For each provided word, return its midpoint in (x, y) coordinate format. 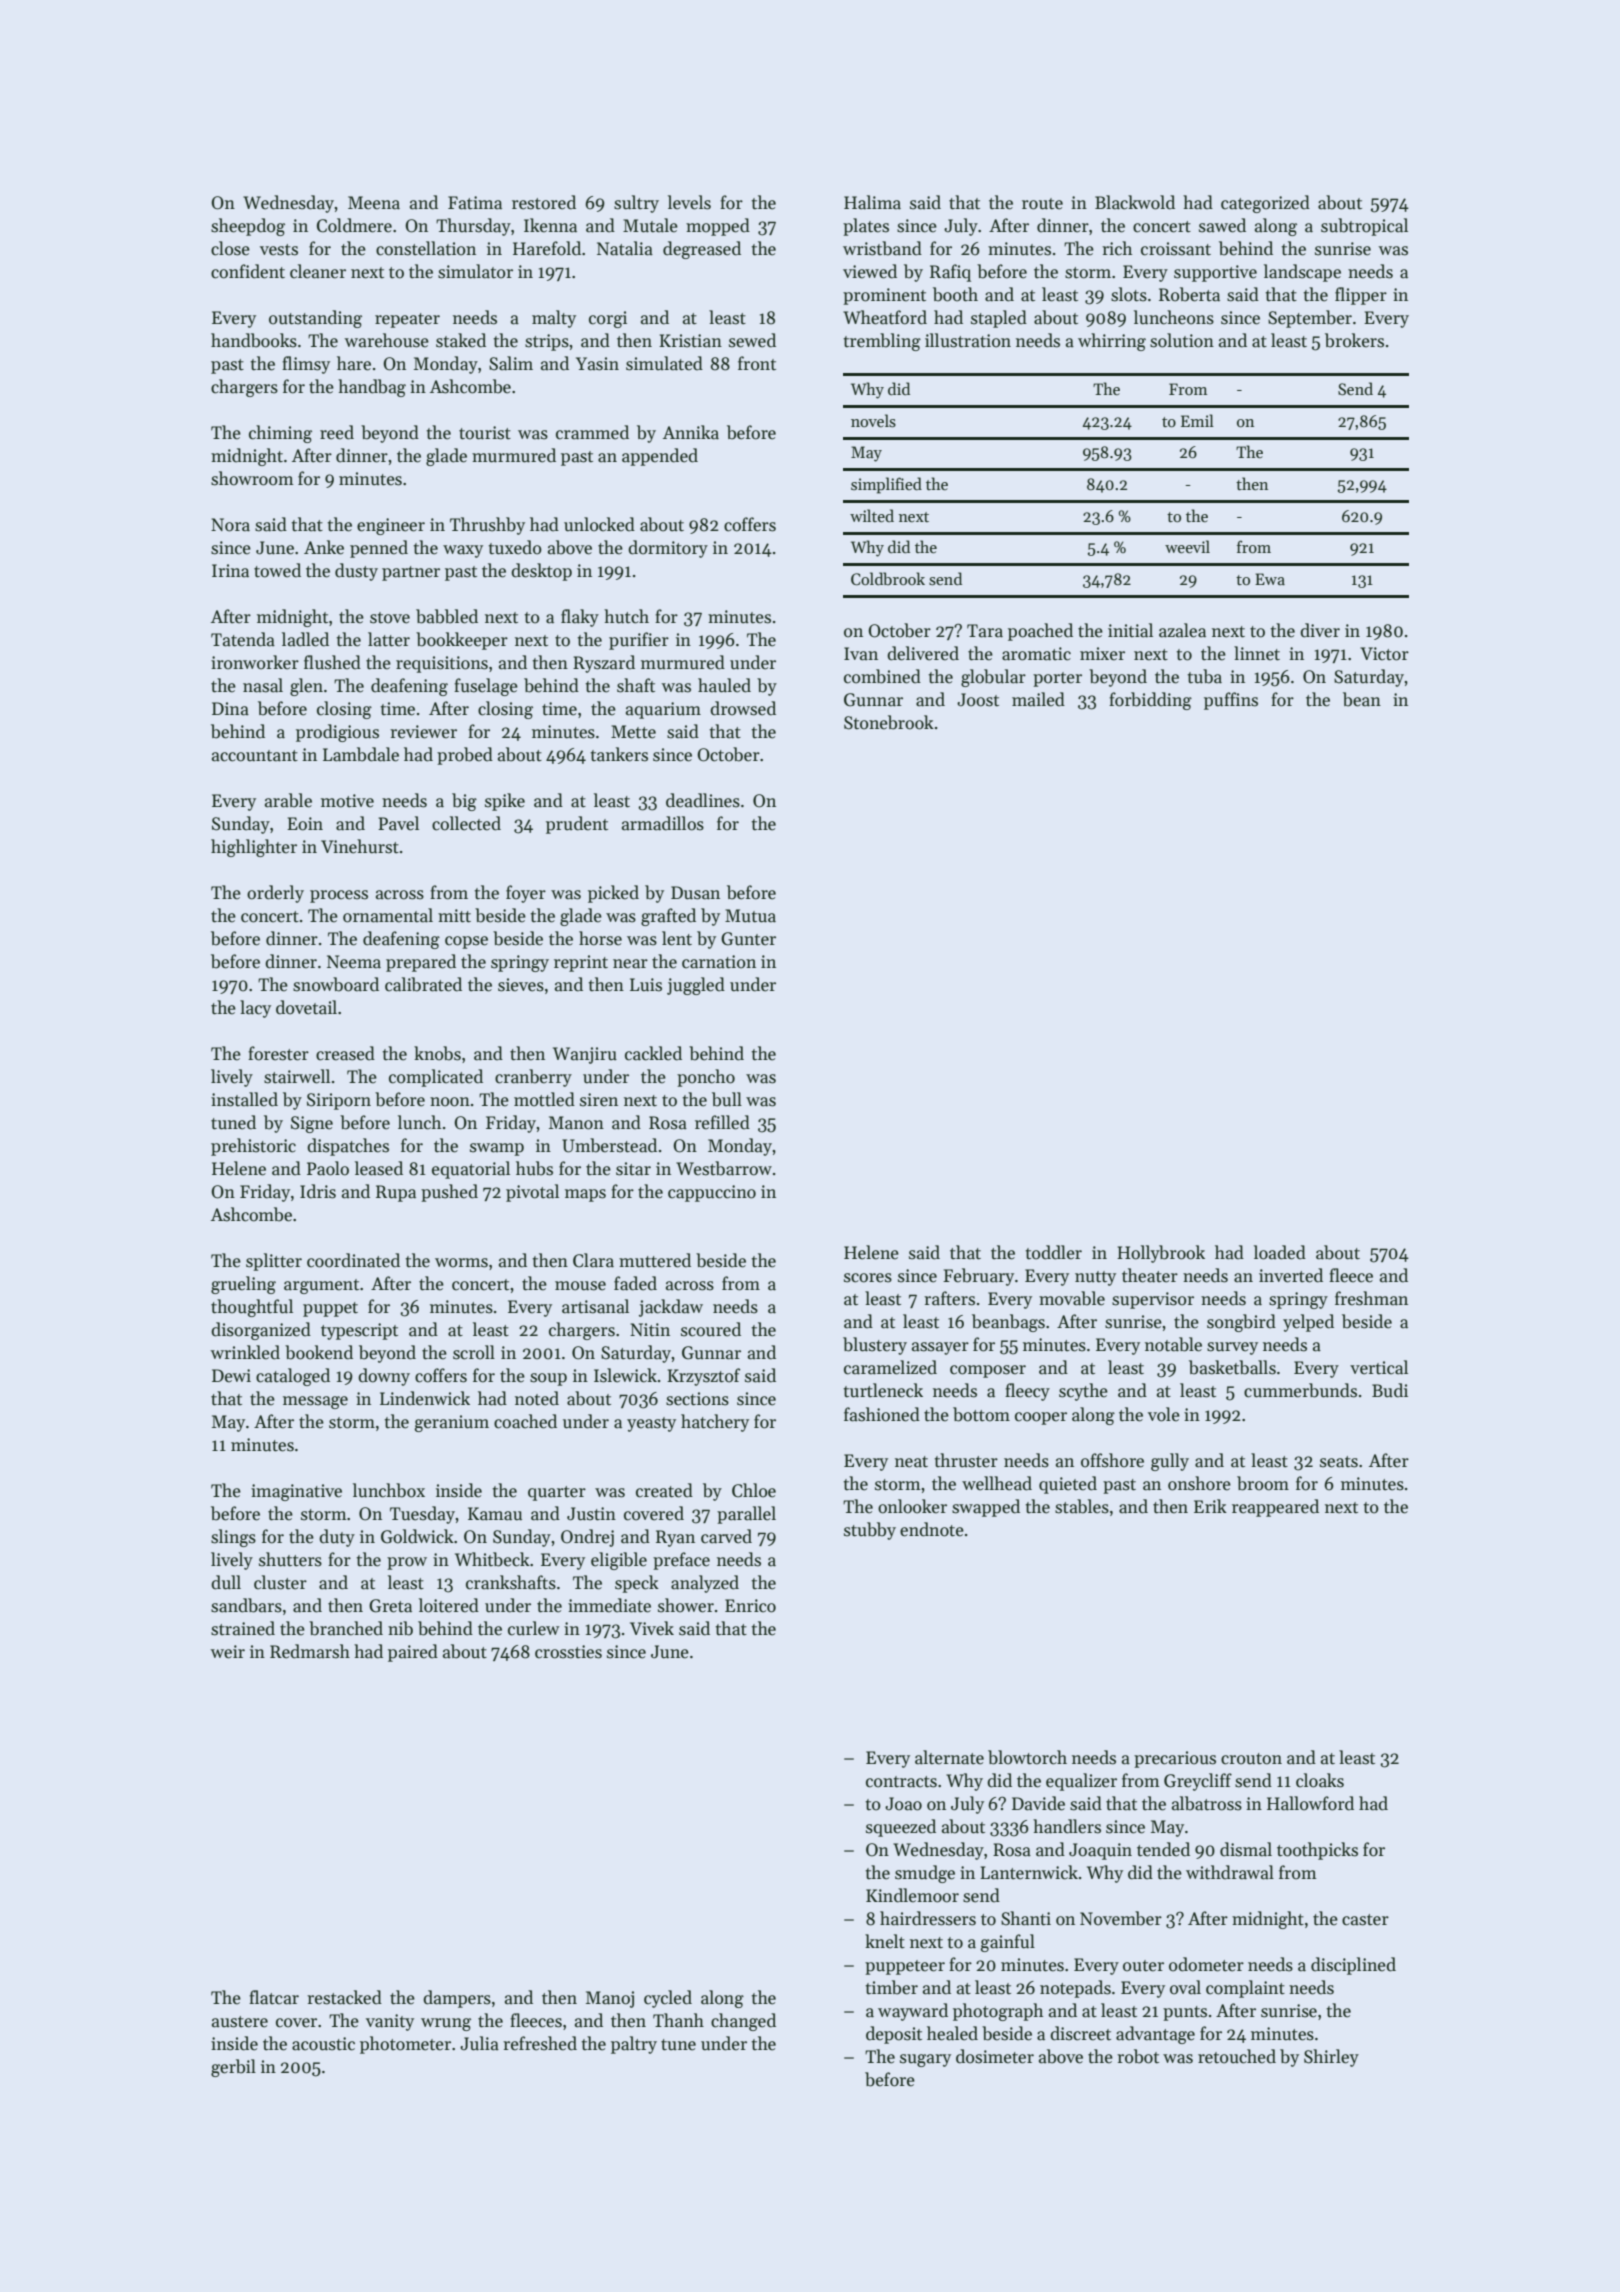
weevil (1187, 546)
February (978, 1277)
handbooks (254, 340)
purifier (639, 641)
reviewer (423, 732)
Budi (1390, 1390)
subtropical (1364, 227)
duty (337, 1538)
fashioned (882, 1414)
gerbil (233, 2068)
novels (873, 421)
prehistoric (253, 1147)
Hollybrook (1161, 1254)
